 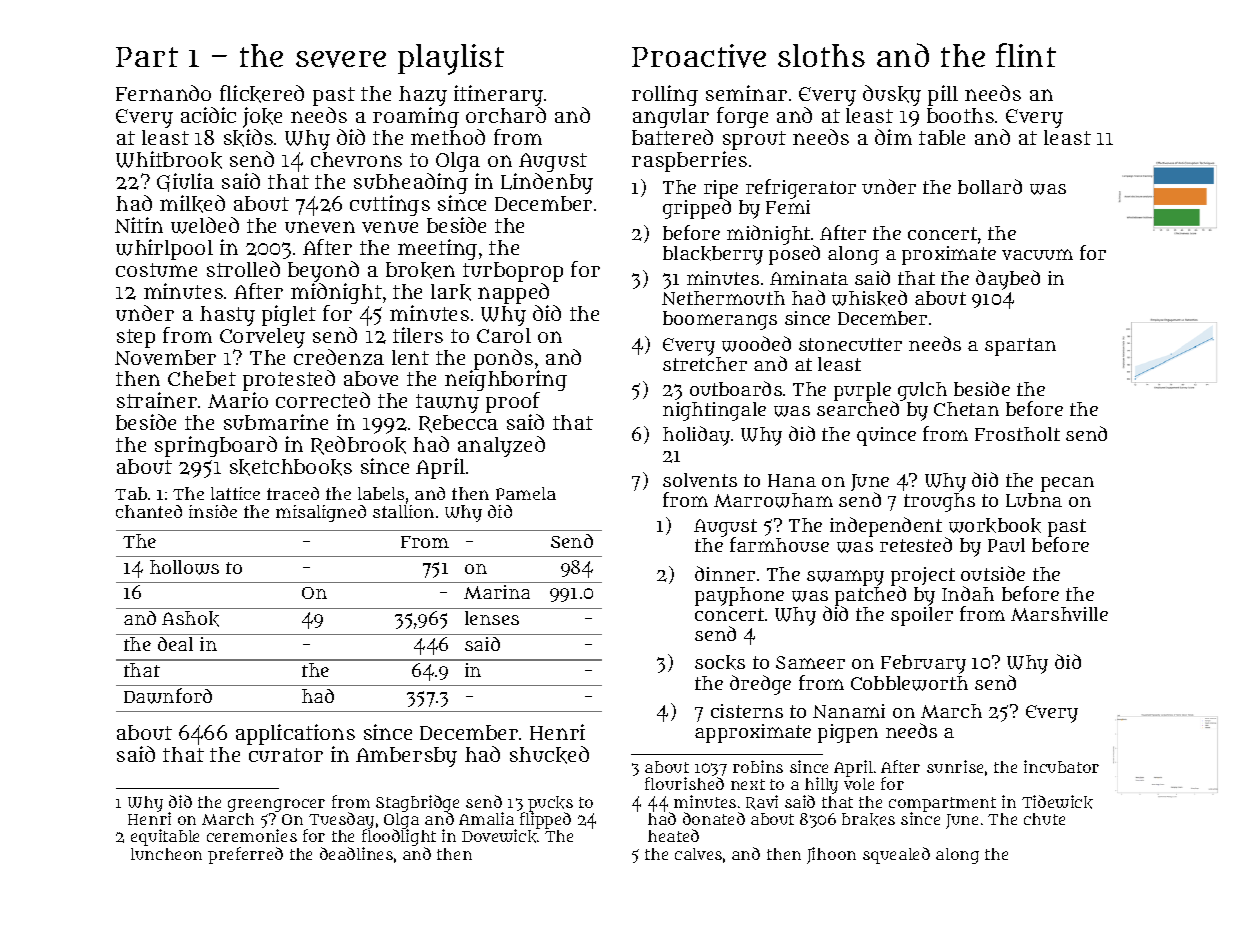 What do you see at coordinates (698, 854) in the image?
I see `calves` at bounding box center [698, 854].
